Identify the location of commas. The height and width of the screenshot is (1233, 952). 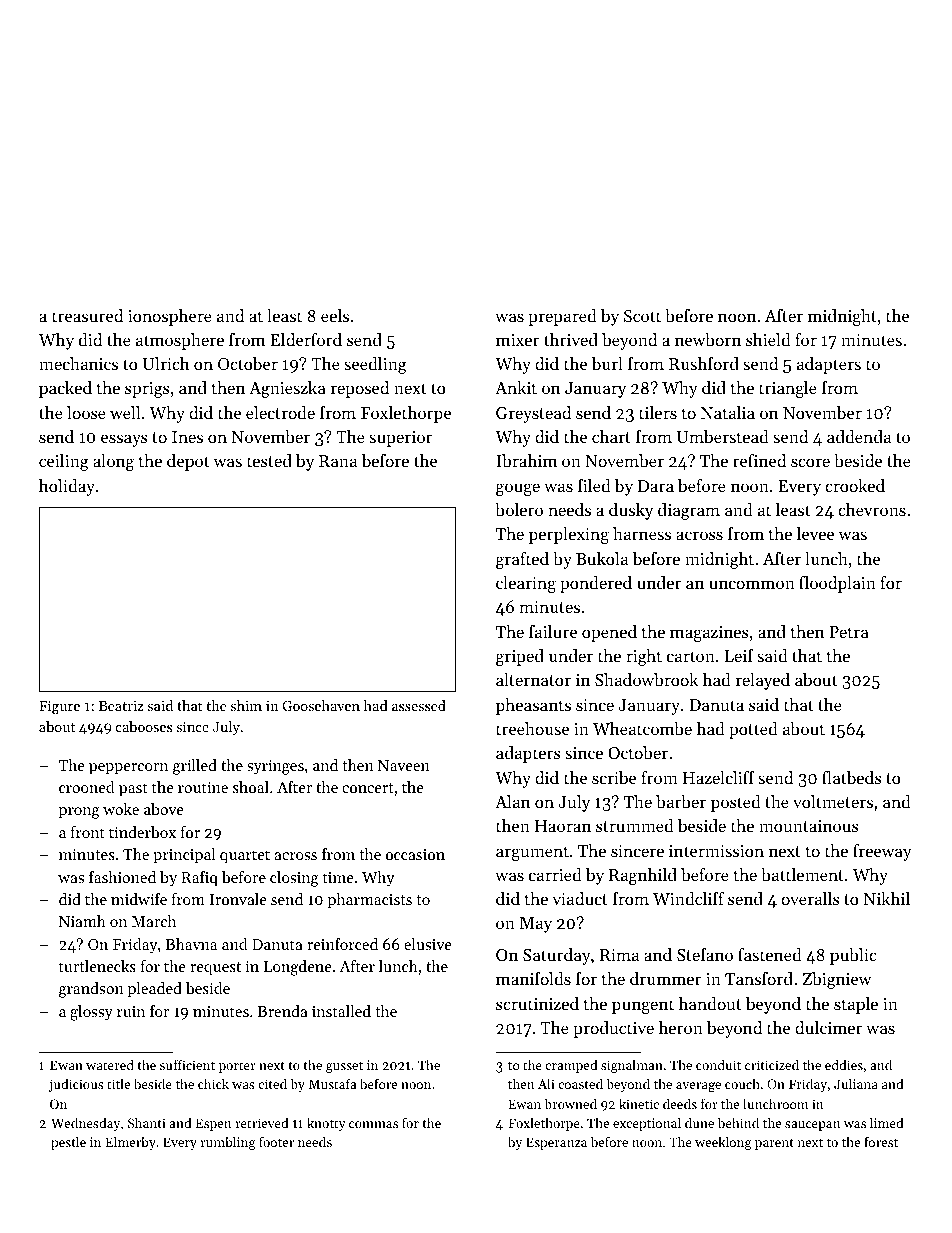
(373, 1124).
